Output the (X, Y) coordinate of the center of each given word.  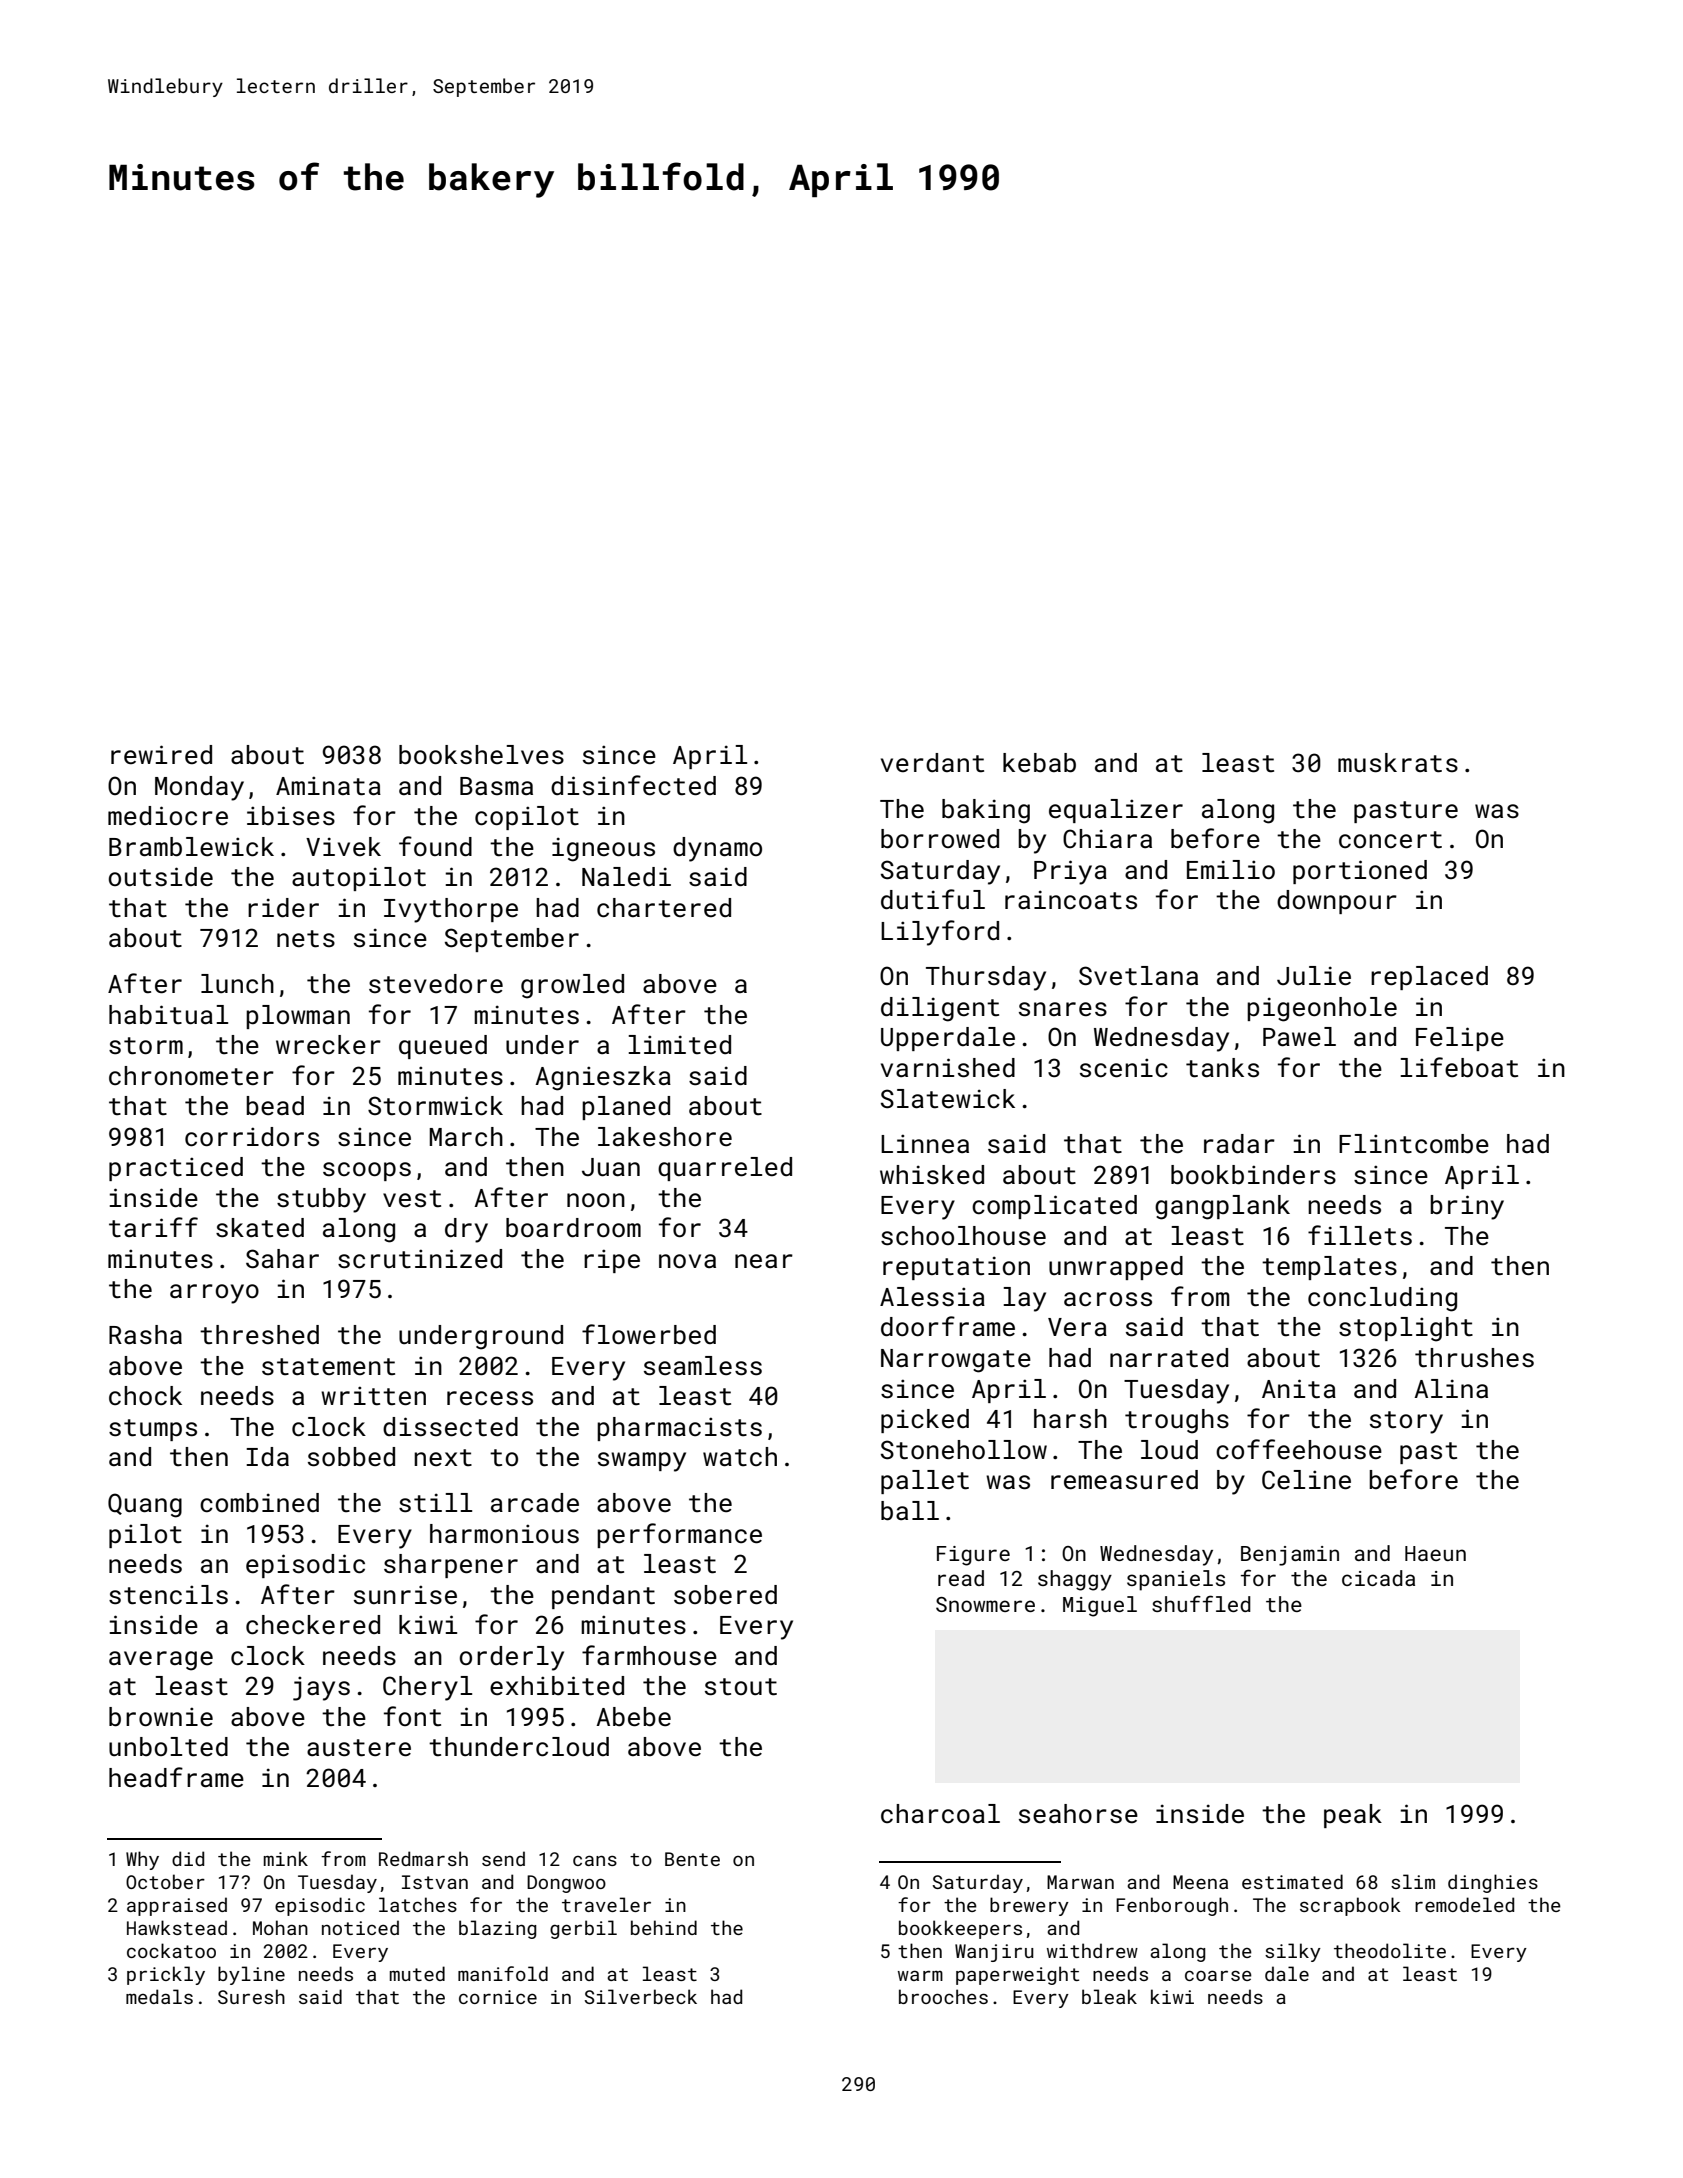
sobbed (351, 1457)
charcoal (940, 1813)
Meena (1200, 1882)
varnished (948, 1068)
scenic (1124, 1068)
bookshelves (481, 755)
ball (910, 1511)
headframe (176, 1777)
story (1406, 1422)
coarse (1218, 1975)
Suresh (251, 1996)
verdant (932, 763)
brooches (943, 1996)
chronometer (191, 1076)
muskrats (1398, 763)
